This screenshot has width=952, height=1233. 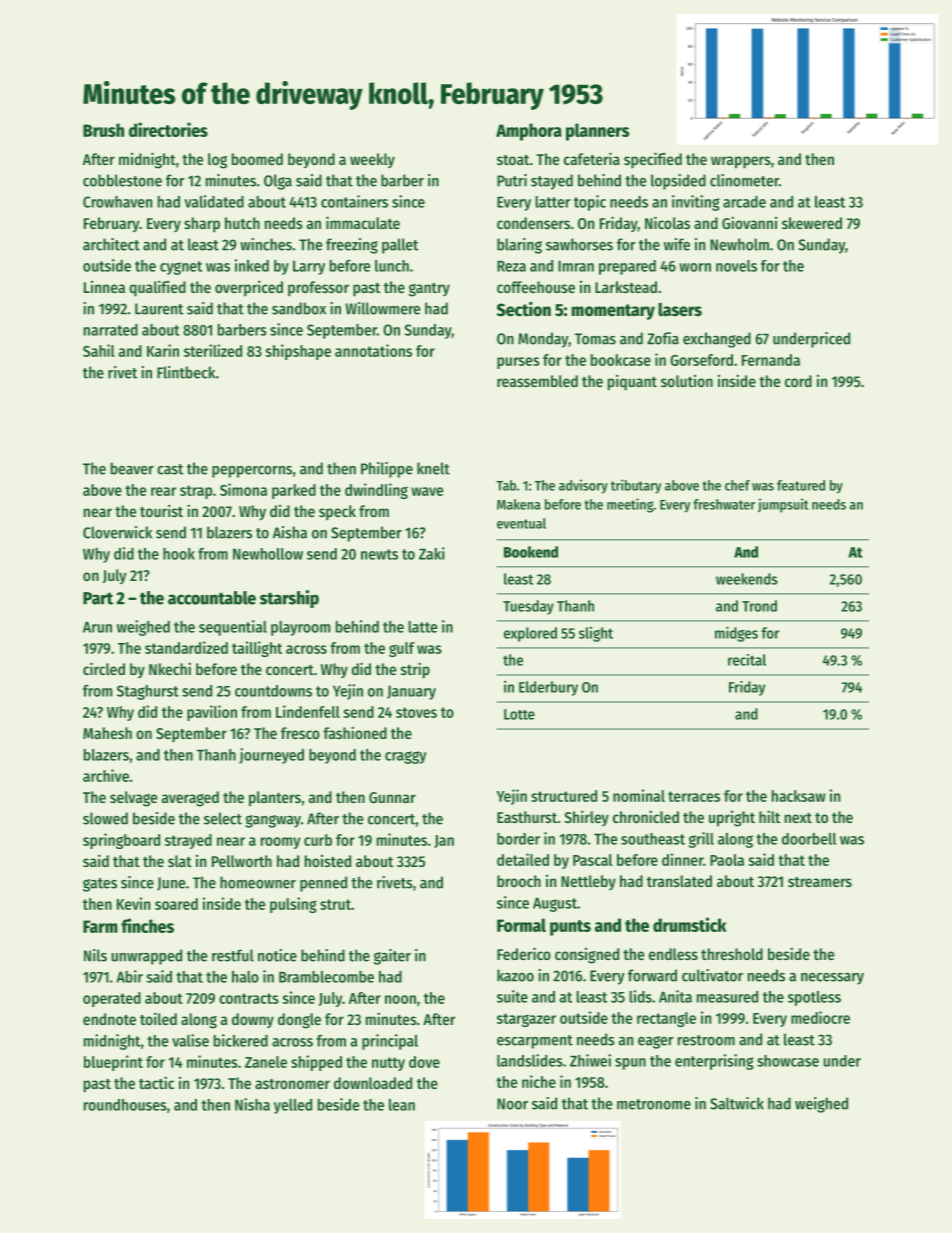 I want to click on journeyed, so click(x=271, y=756).
